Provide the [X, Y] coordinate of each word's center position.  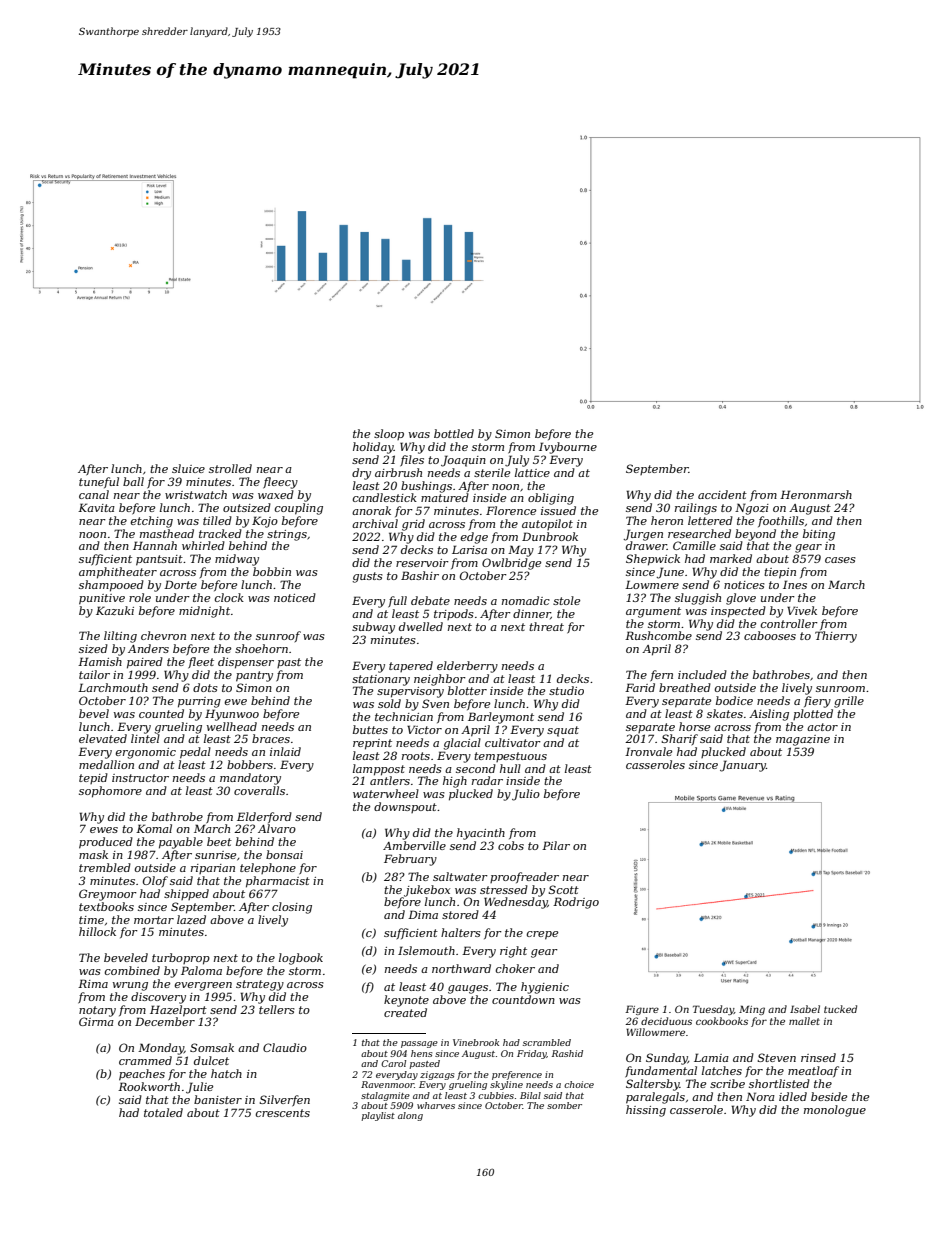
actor [822, 727]
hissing [646, 1111]
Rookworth [149, 1086]
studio [566, 690]
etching [152, 522]
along [410, 1116]
